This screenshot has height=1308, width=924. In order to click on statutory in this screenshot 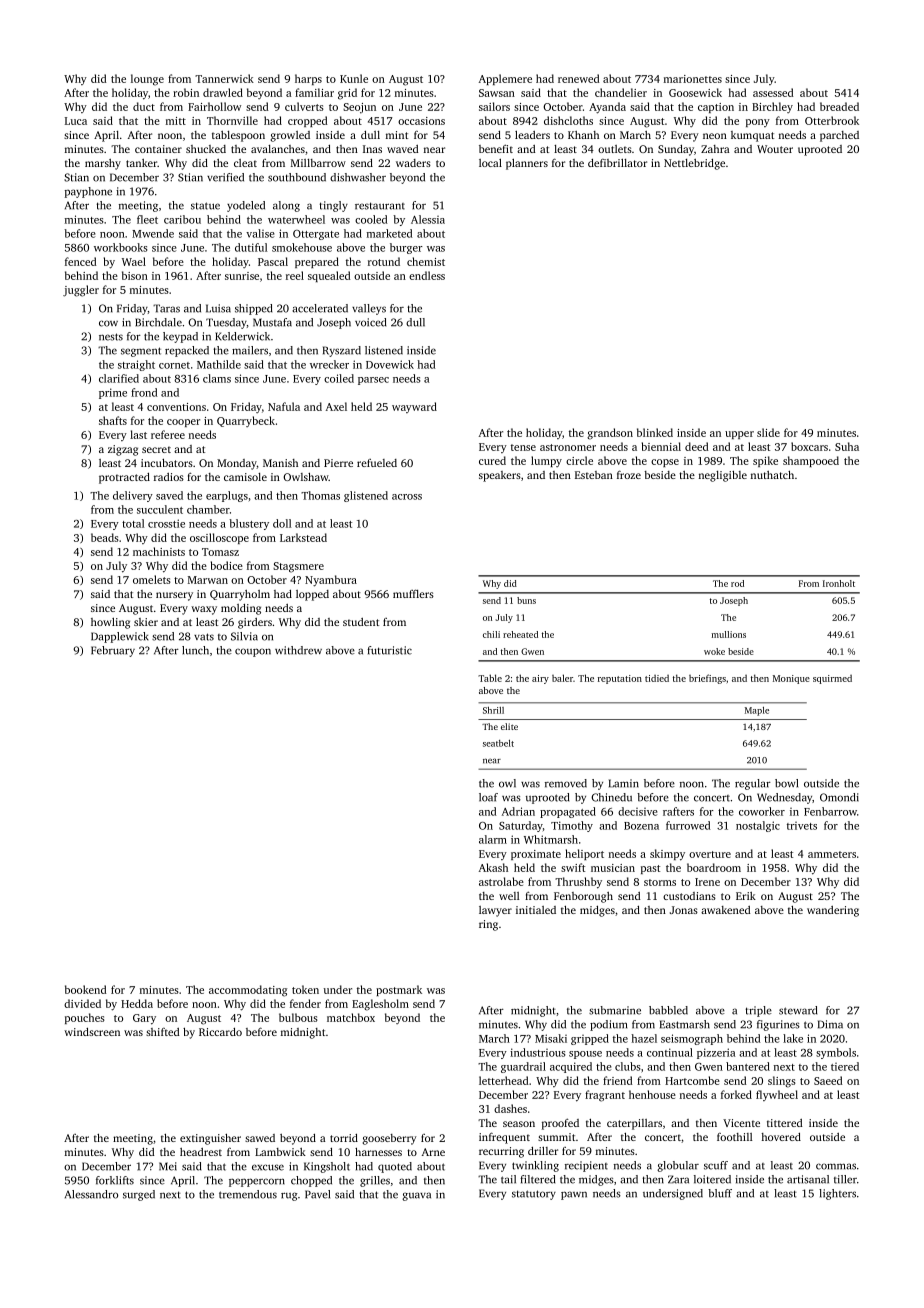, I will do `click(534, 1195)`.
